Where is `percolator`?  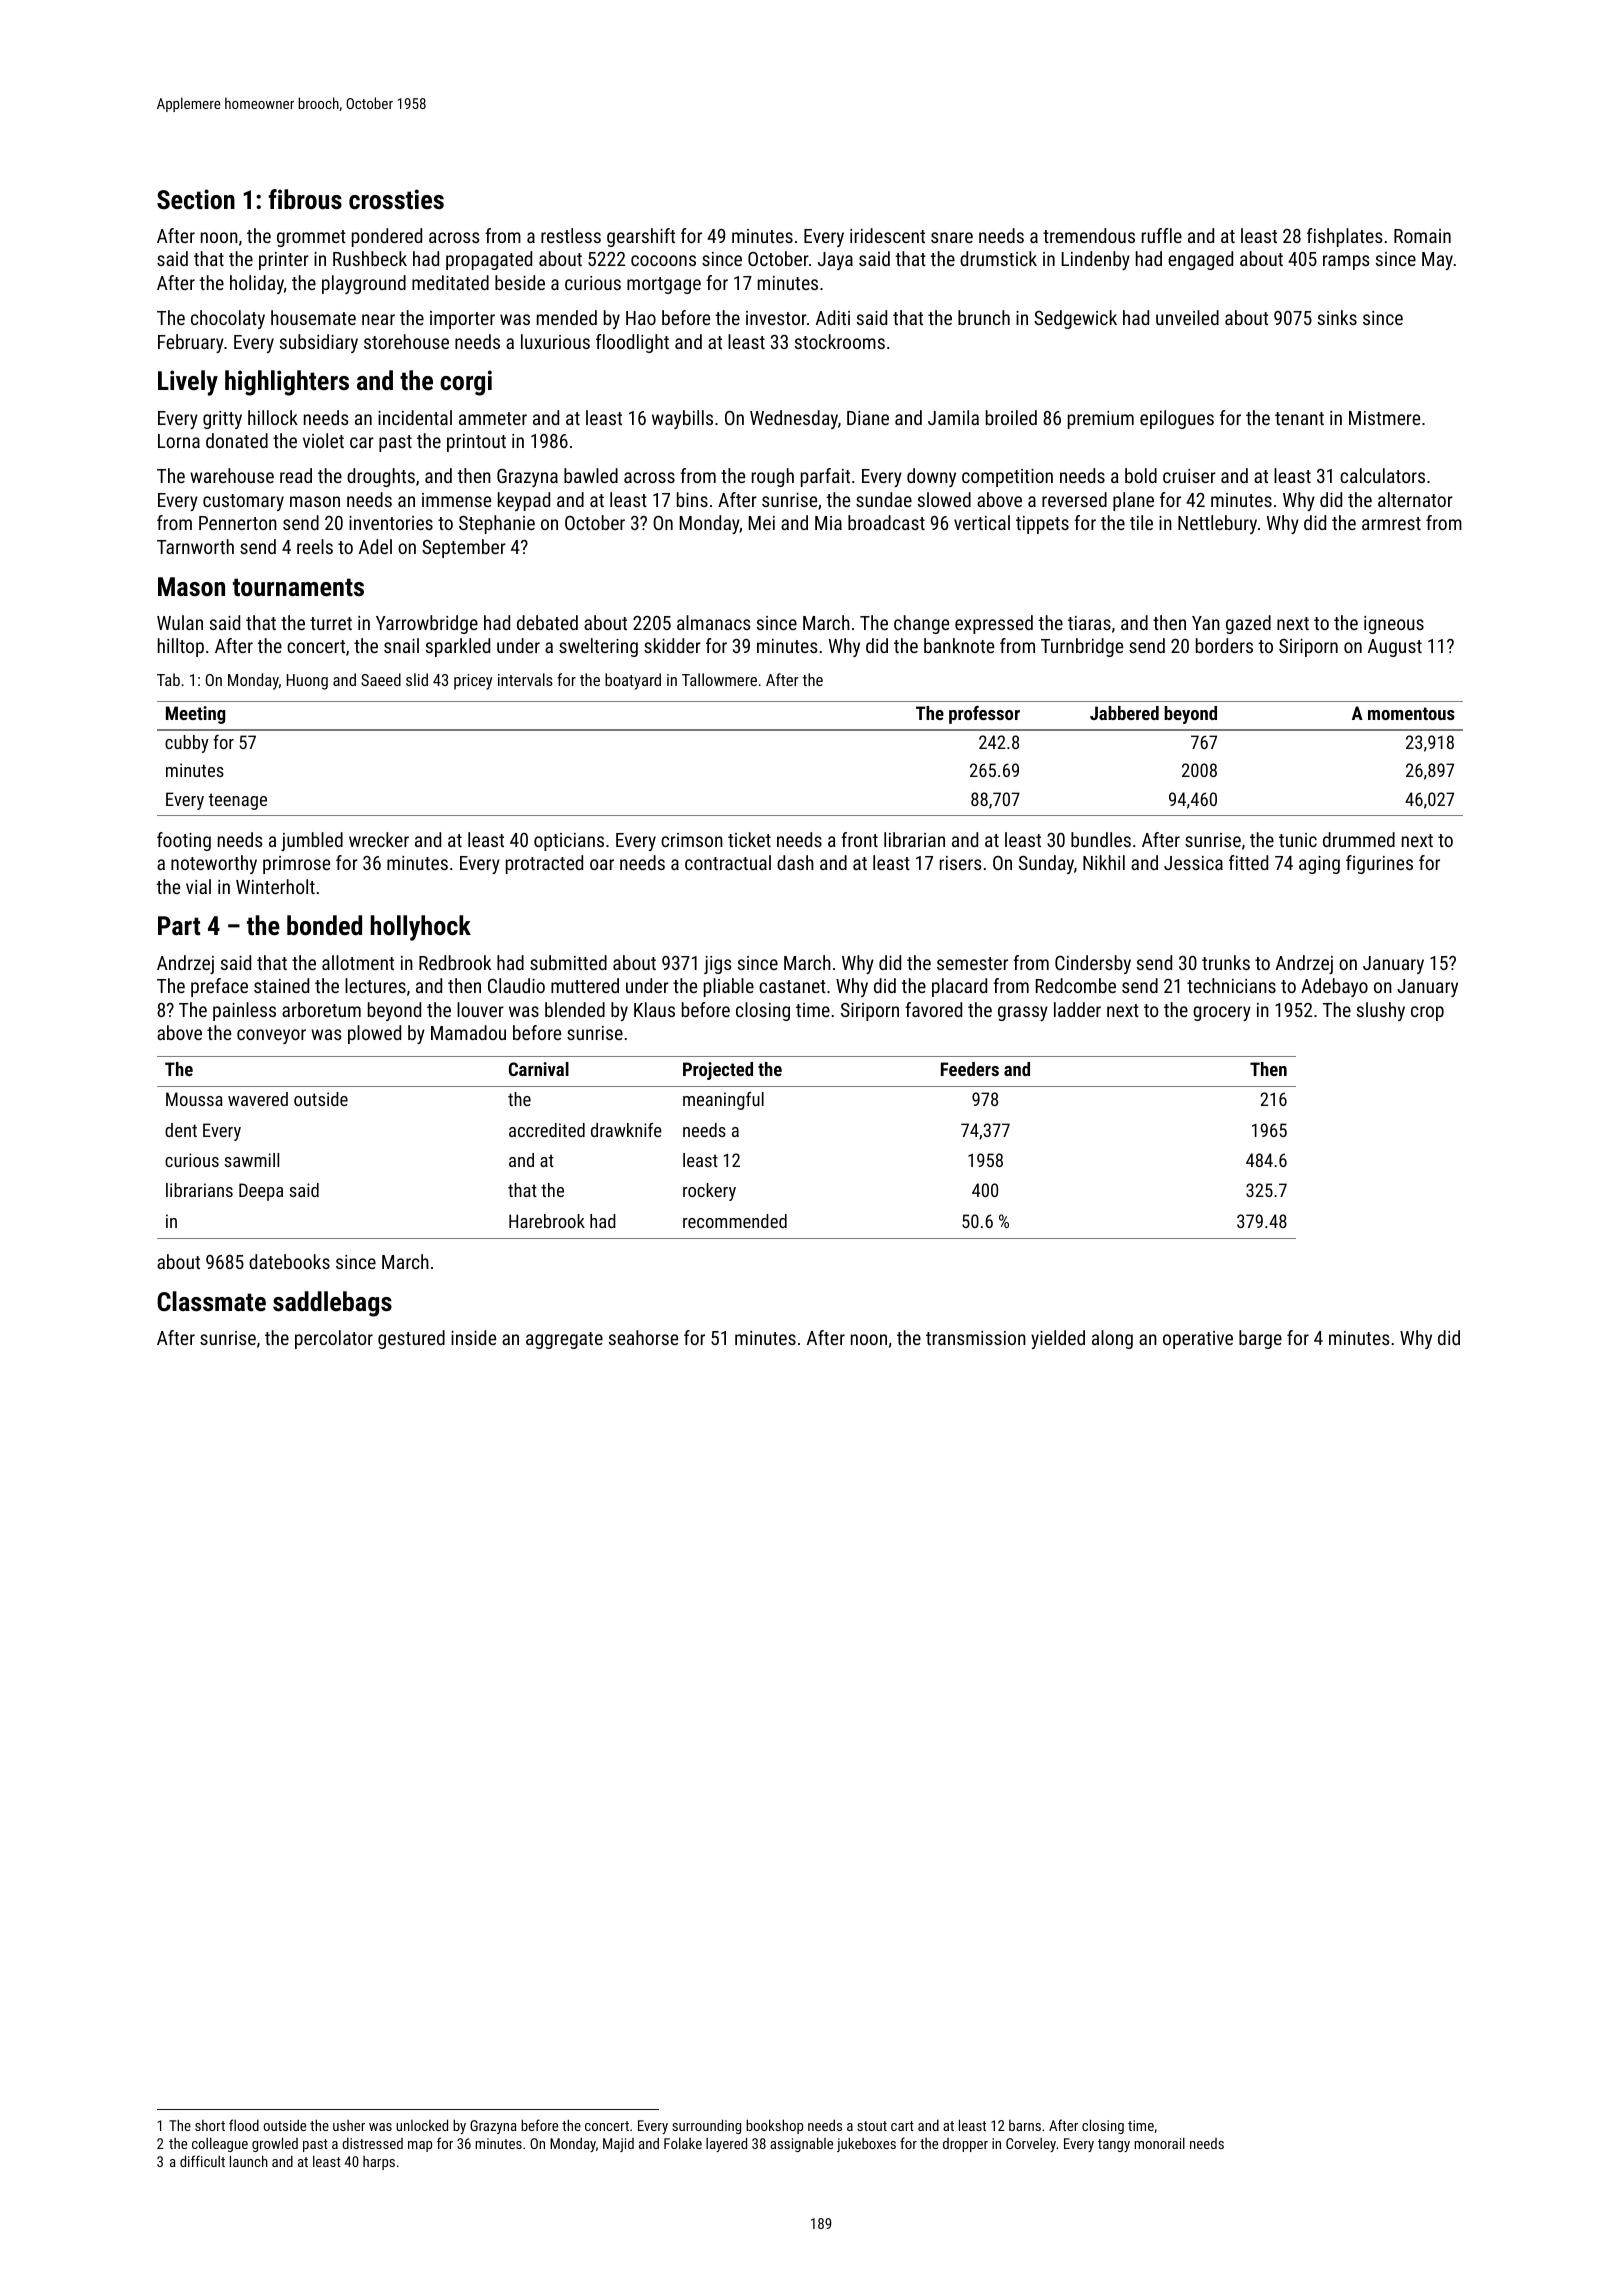
percolator is located at coordinates (334, 1339).
